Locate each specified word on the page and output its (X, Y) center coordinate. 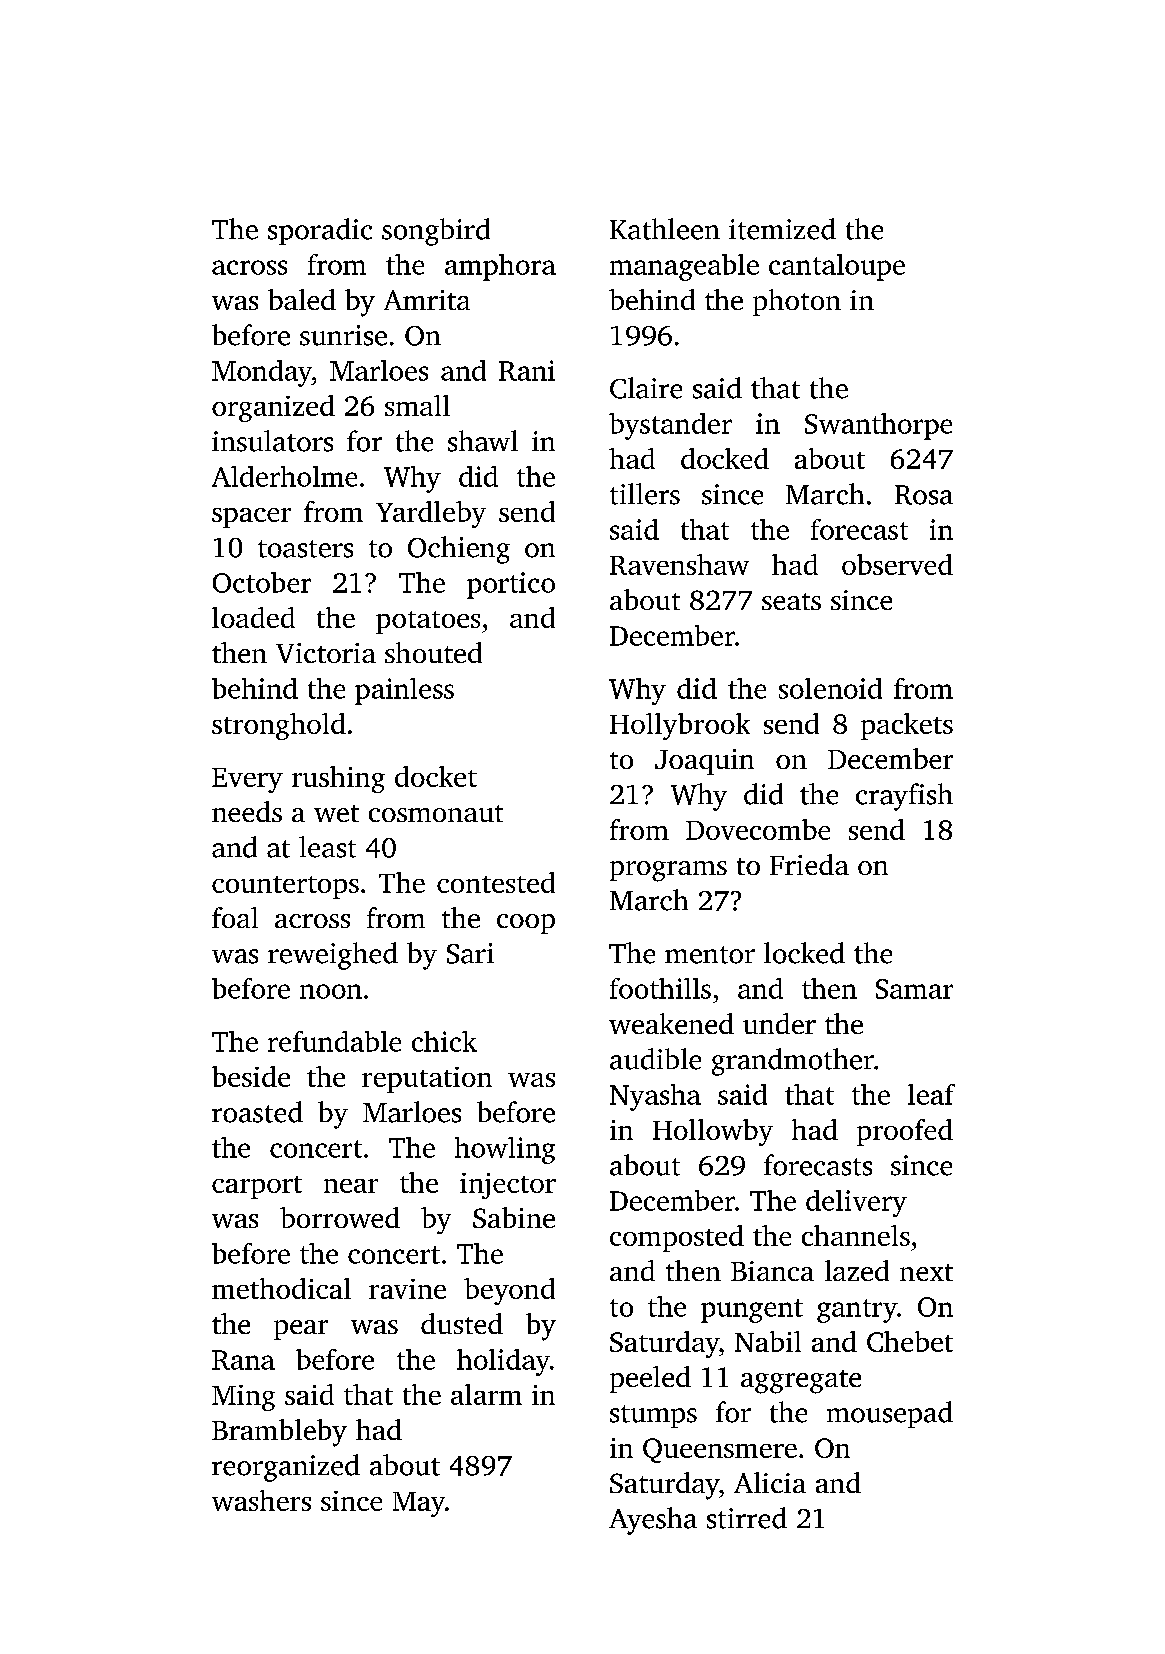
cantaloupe (837, 267)
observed (897, 564)
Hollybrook (680, 726)
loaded (253, 617)
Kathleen (665, 229)
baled (302, 299)
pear (301, 1330)
